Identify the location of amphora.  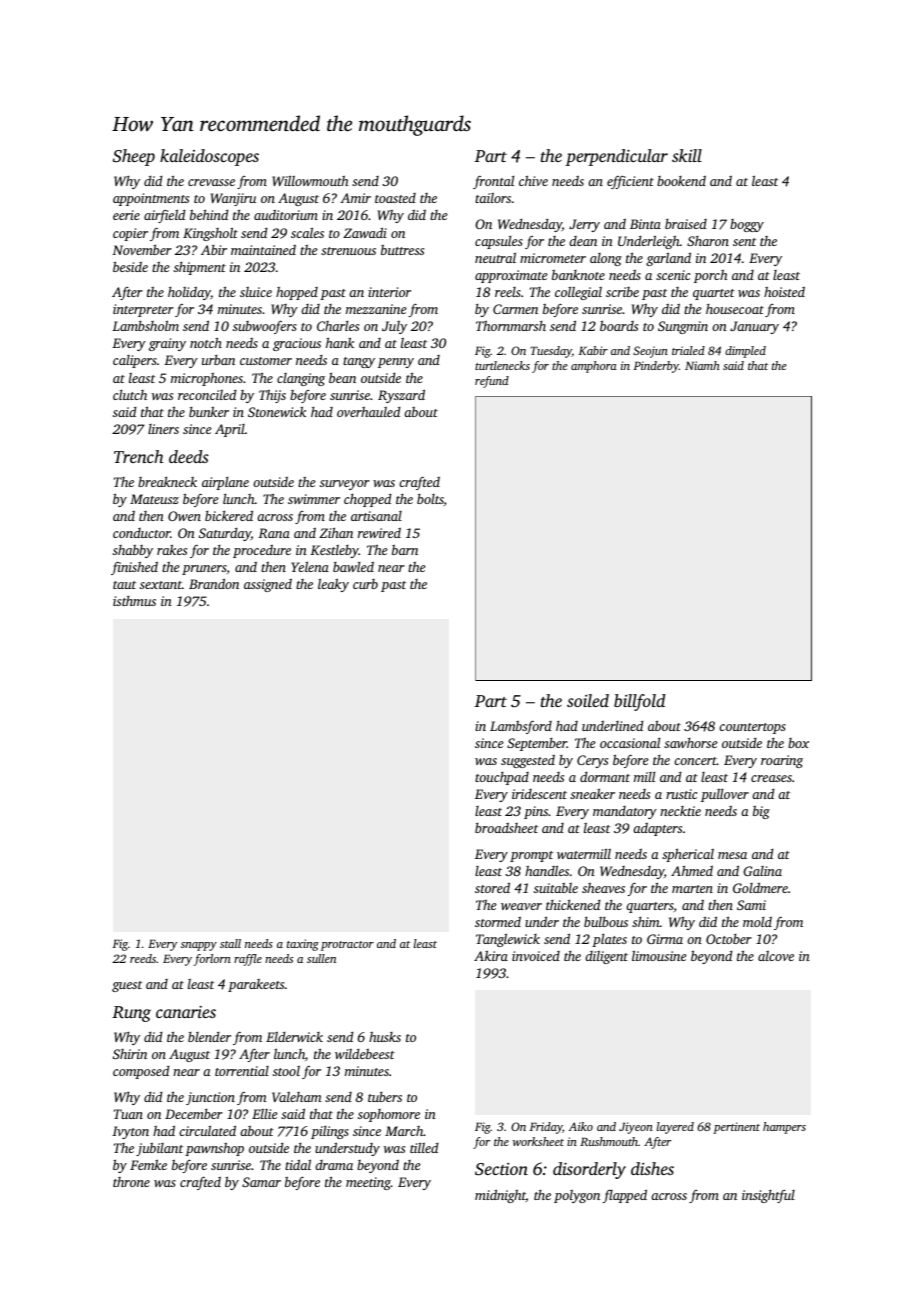
(594, 367).
